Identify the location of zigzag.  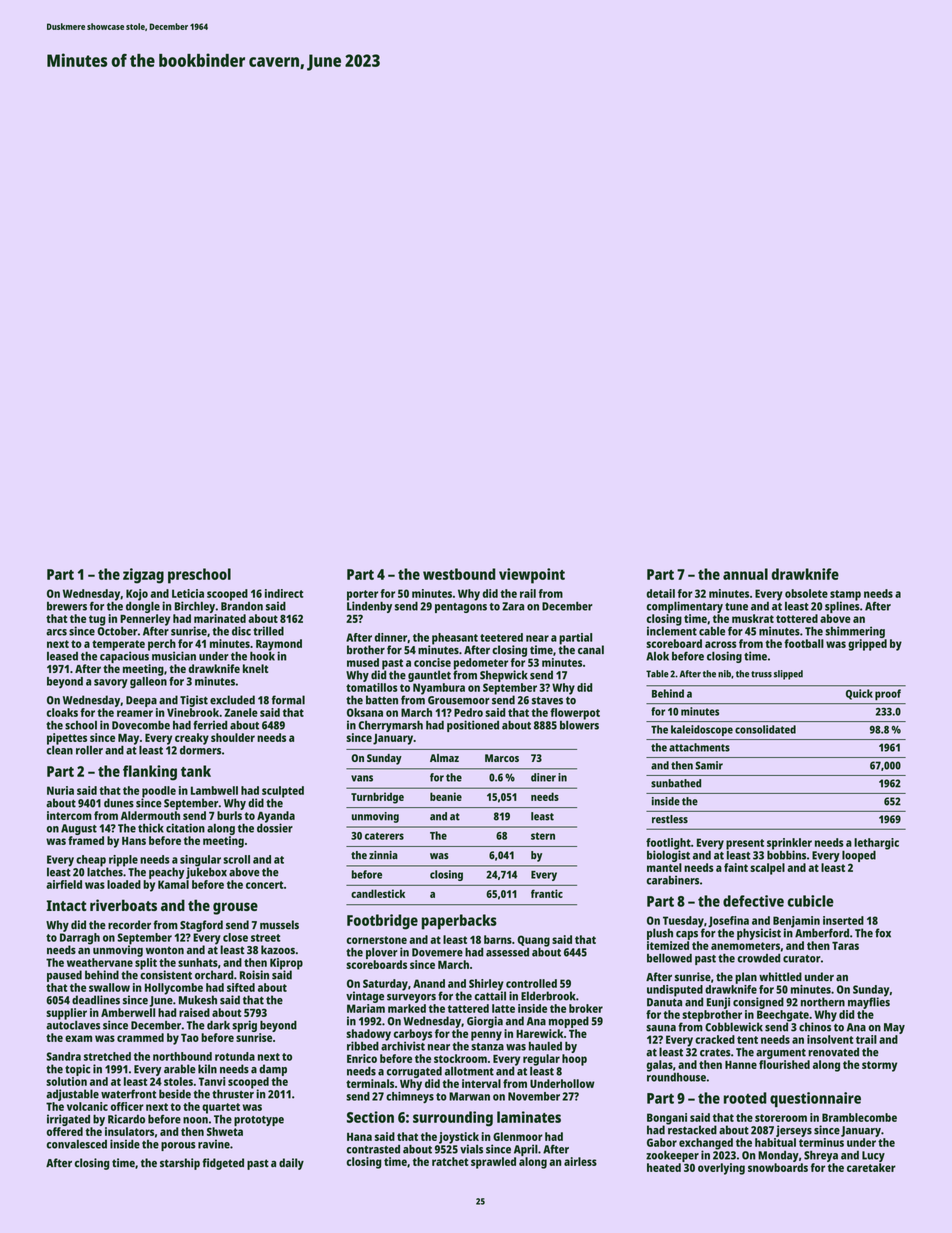
(143, 576).
